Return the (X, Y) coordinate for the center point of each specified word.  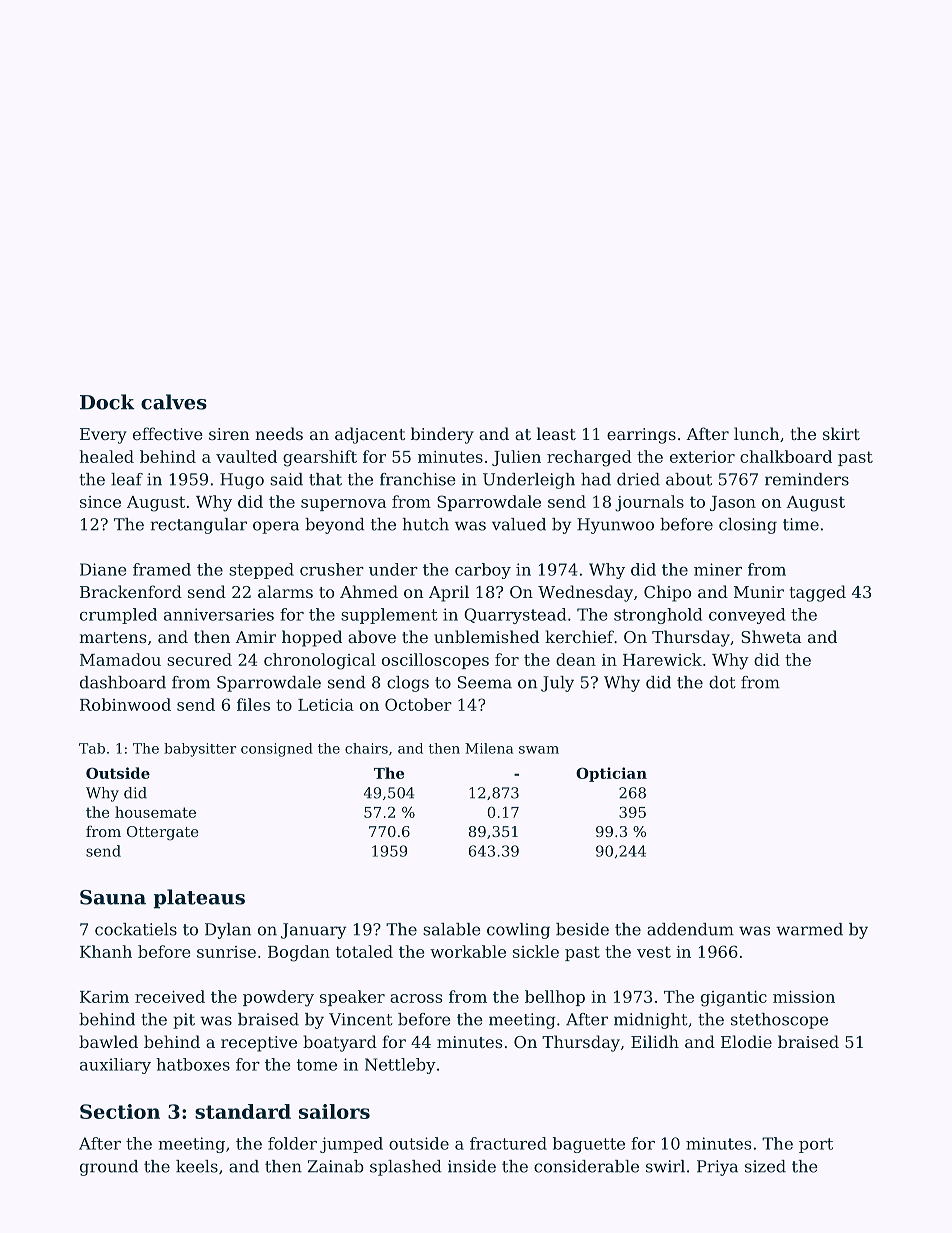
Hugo (242, 481)
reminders (807, 479)
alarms (285, 591)
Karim (104, 997)
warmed (809, 929)
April (449, 593)
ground (109, 1168)
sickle (536, 951)
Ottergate (162, 833)
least (556, 433)
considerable (586, 1166)
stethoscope (779, 1021)
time (801, 524)
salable (452, 929)
